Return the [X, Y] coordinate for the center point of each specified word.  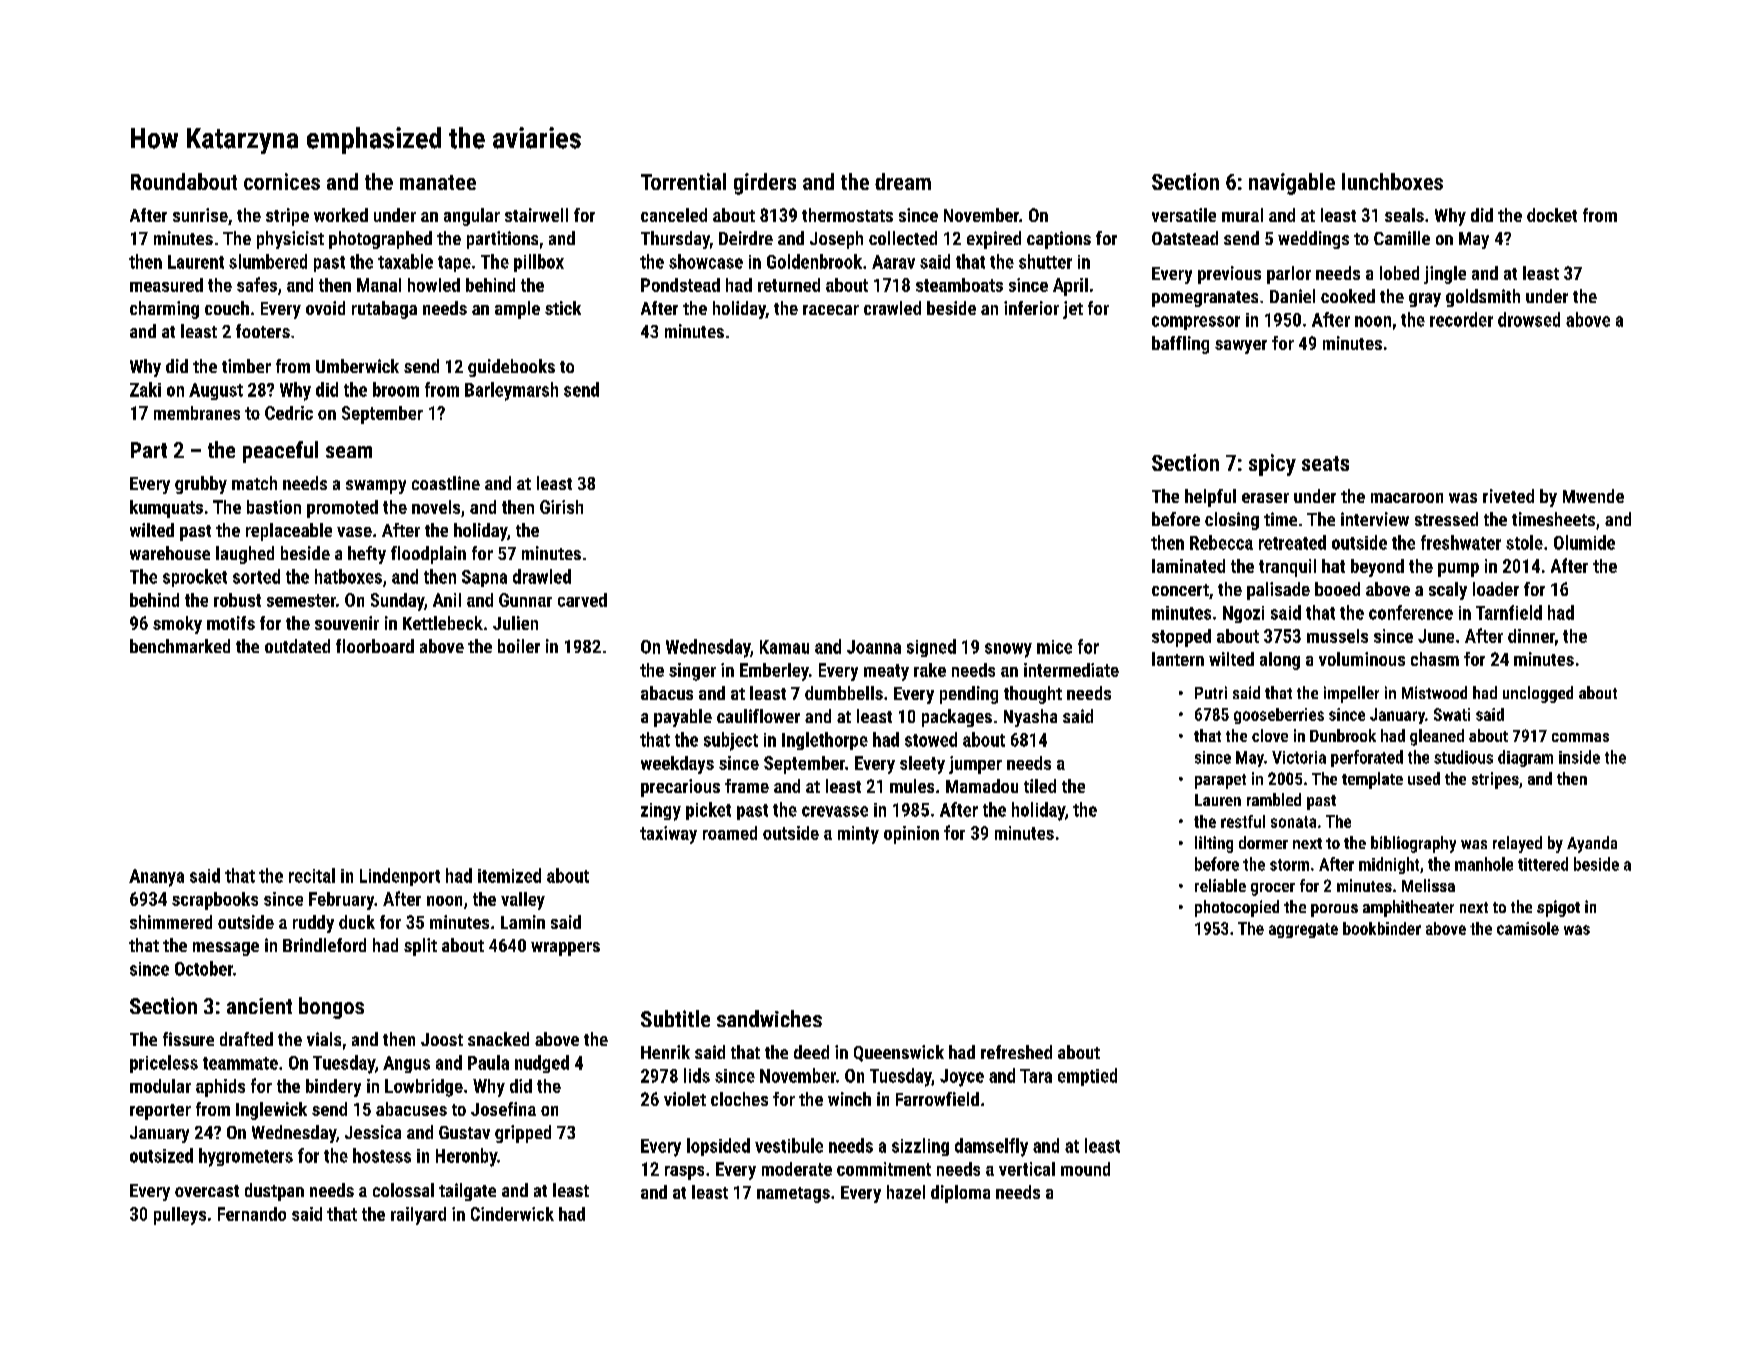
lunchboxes [1392, 181]
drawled [542, 576]
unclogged [1538, 694]
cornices [282, 181]
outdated [297, 646]
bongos [331, 1008]
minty [858, 835]
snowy [1008, 650]
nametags [793, 1195]
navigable [1292, 184]
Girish [561, 507]
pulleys [180, 1216]
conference [1411, 612]
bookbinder [1382, 928]
